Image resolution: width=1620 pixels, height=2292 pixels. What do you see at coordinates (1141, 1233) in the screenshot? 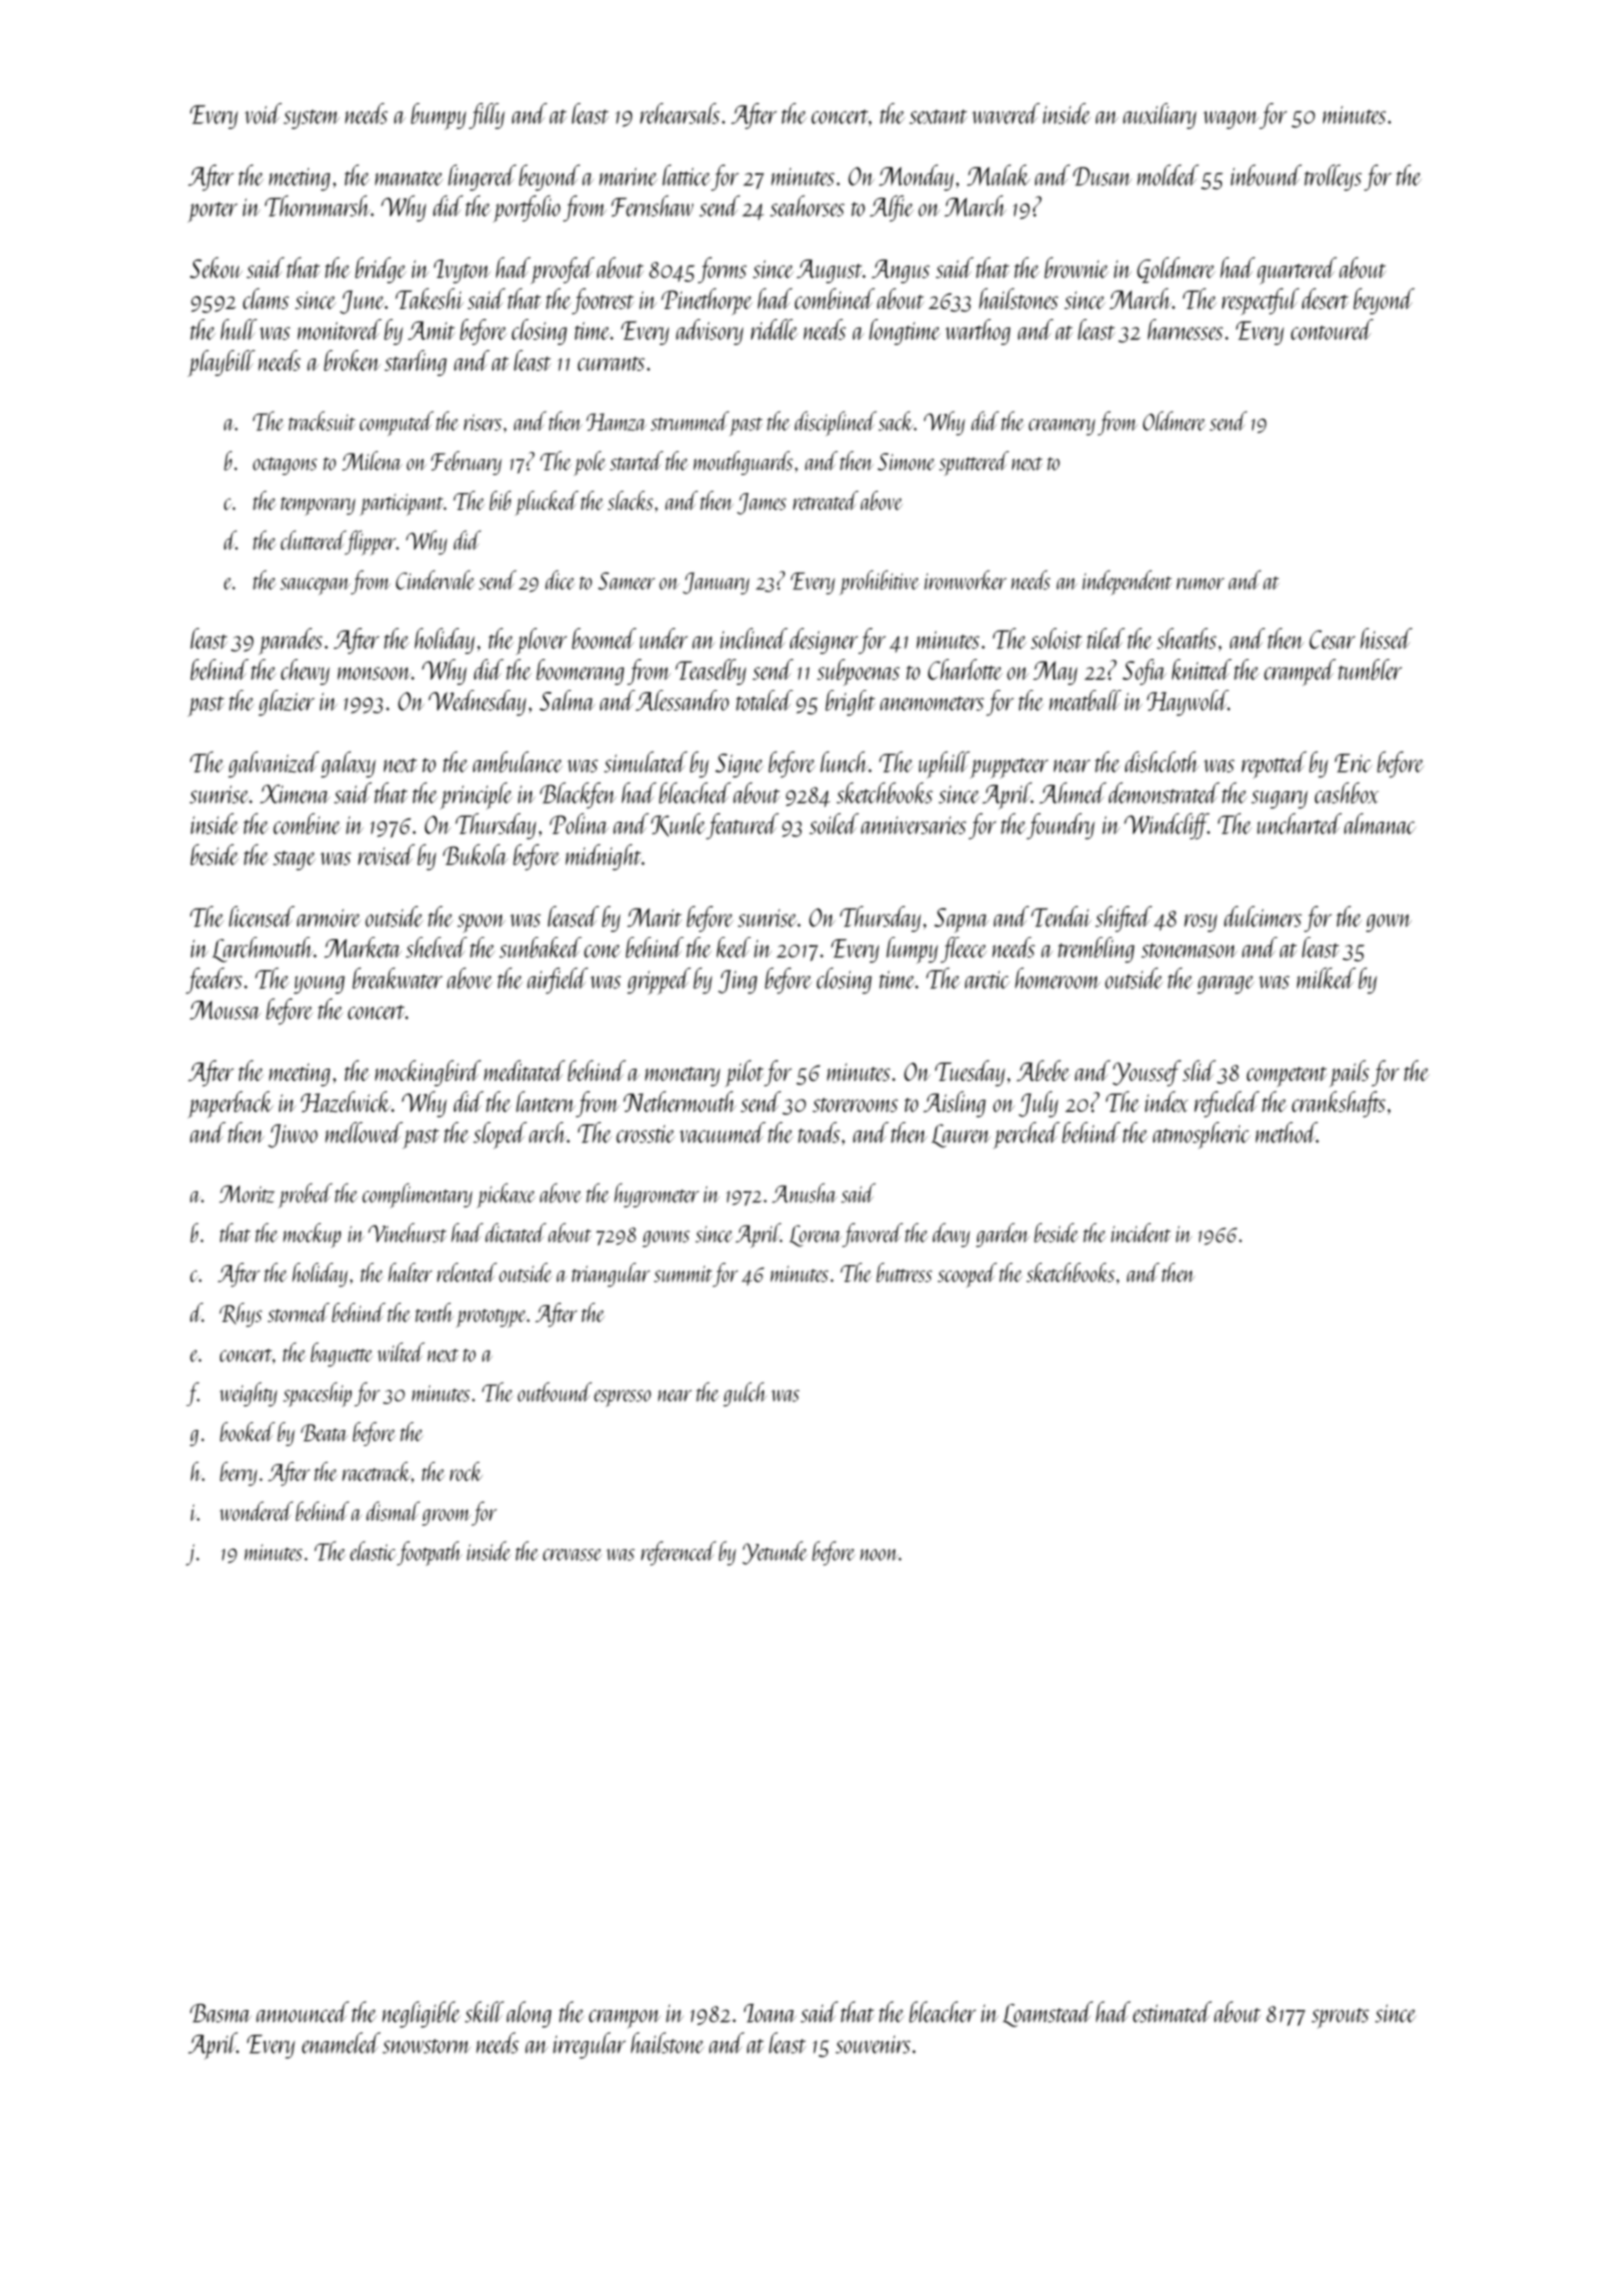
I see `incident` at bounding box center [1141, 1233].
